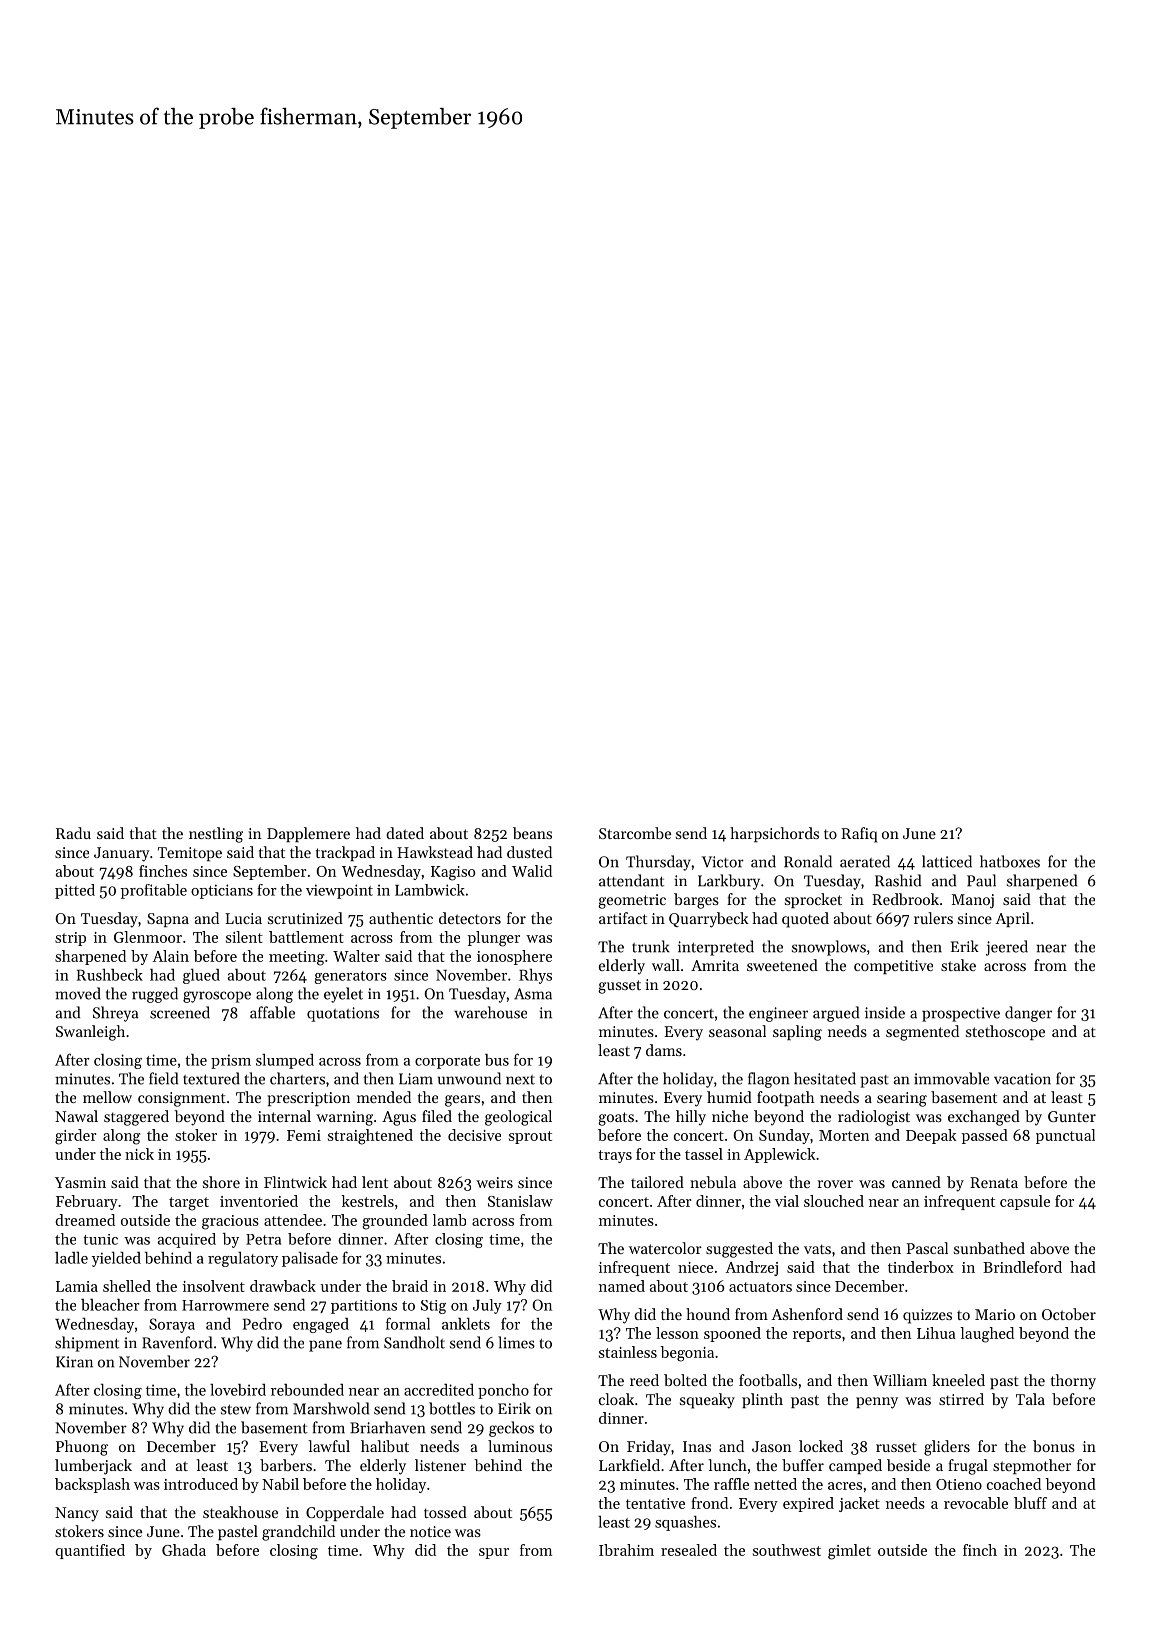  What do you see at coordinates (453, 873) in the screenshot?
I see `Kagiso` at bounding box center [453, 873].
